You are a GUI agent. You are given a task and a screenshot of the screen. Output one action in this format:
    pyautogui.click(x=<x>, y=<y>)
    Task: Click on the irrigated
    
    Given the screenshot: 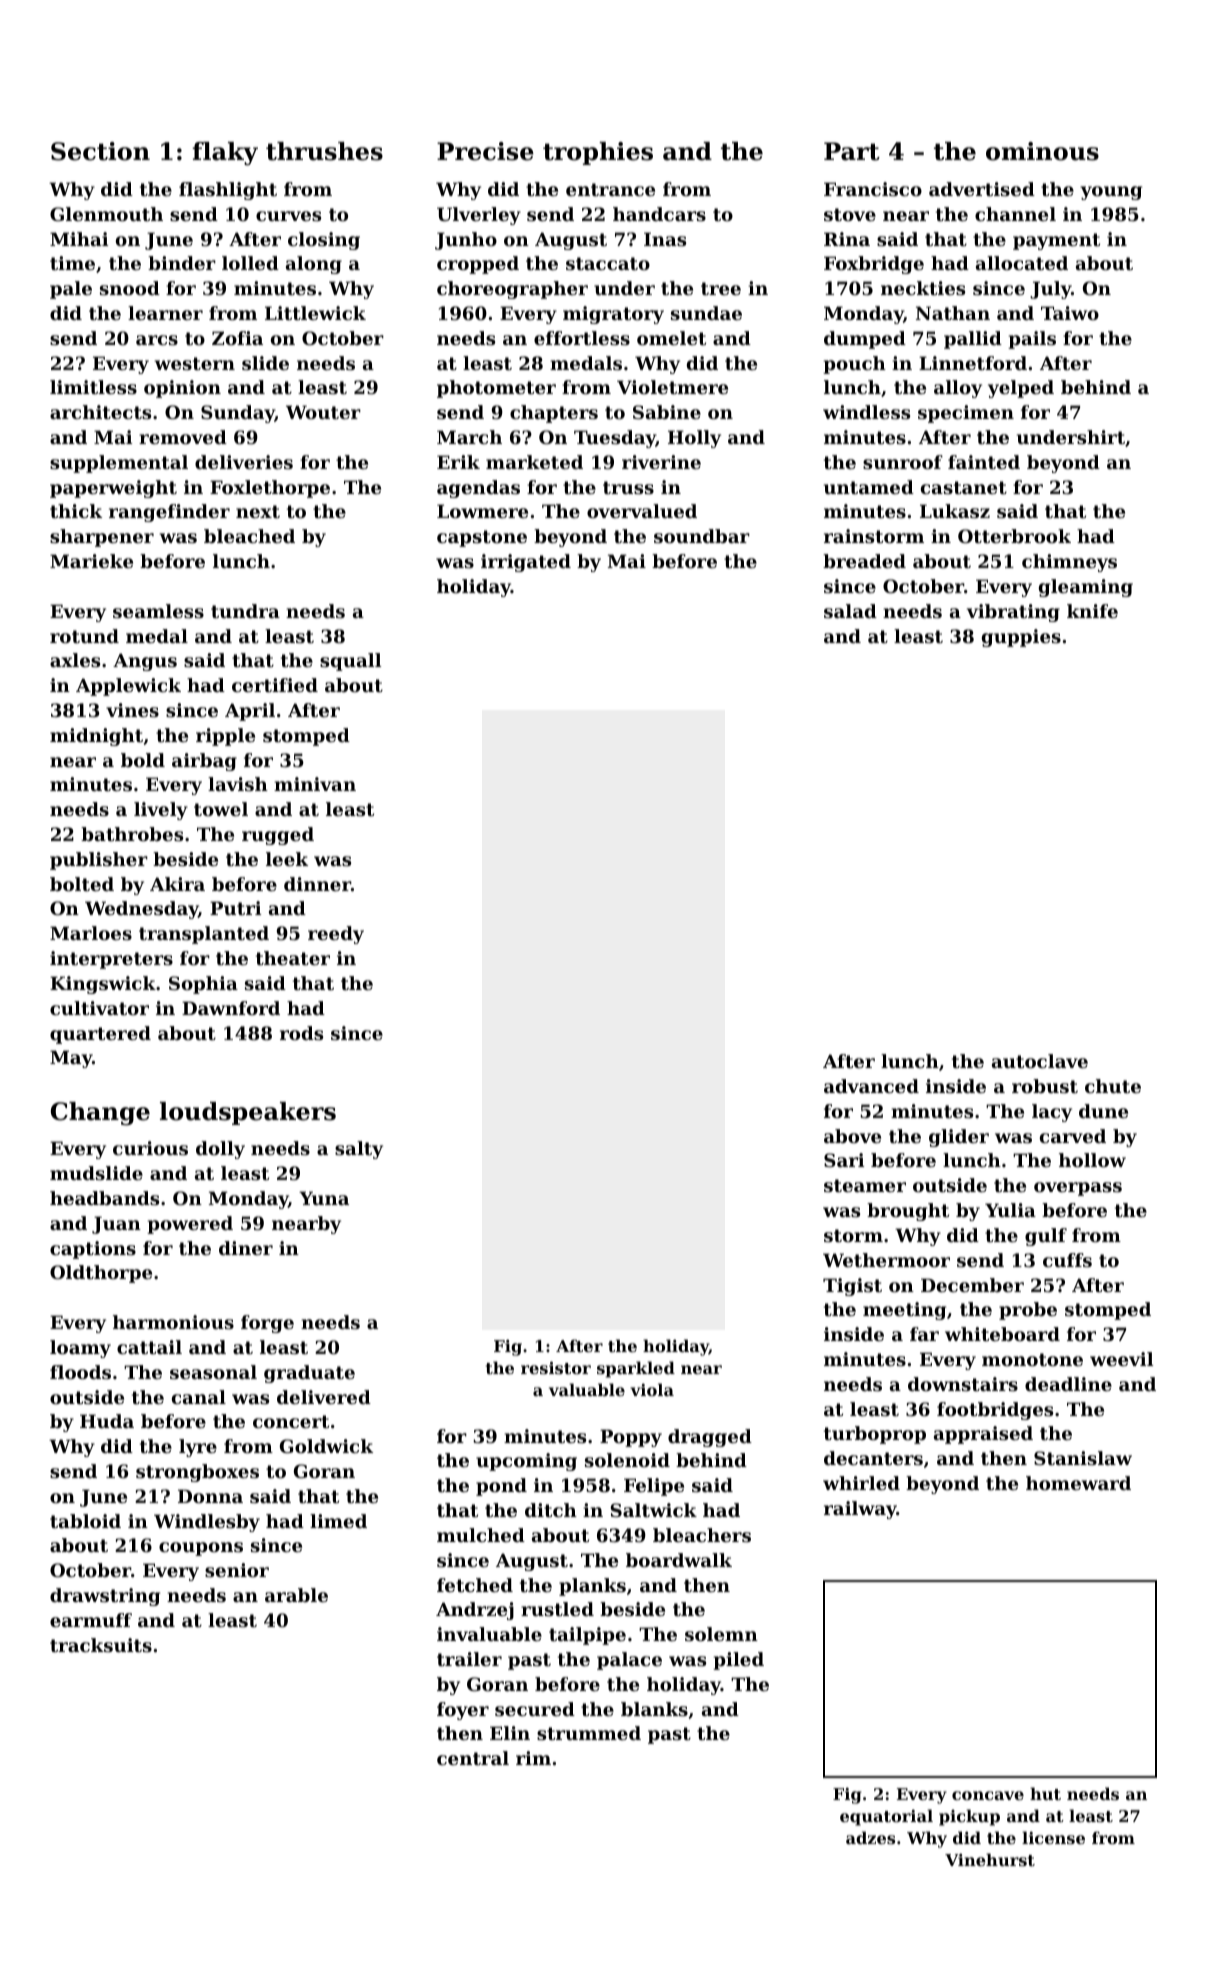 What is the action you would take?
    pyautogui.click(x=526, y=563)
